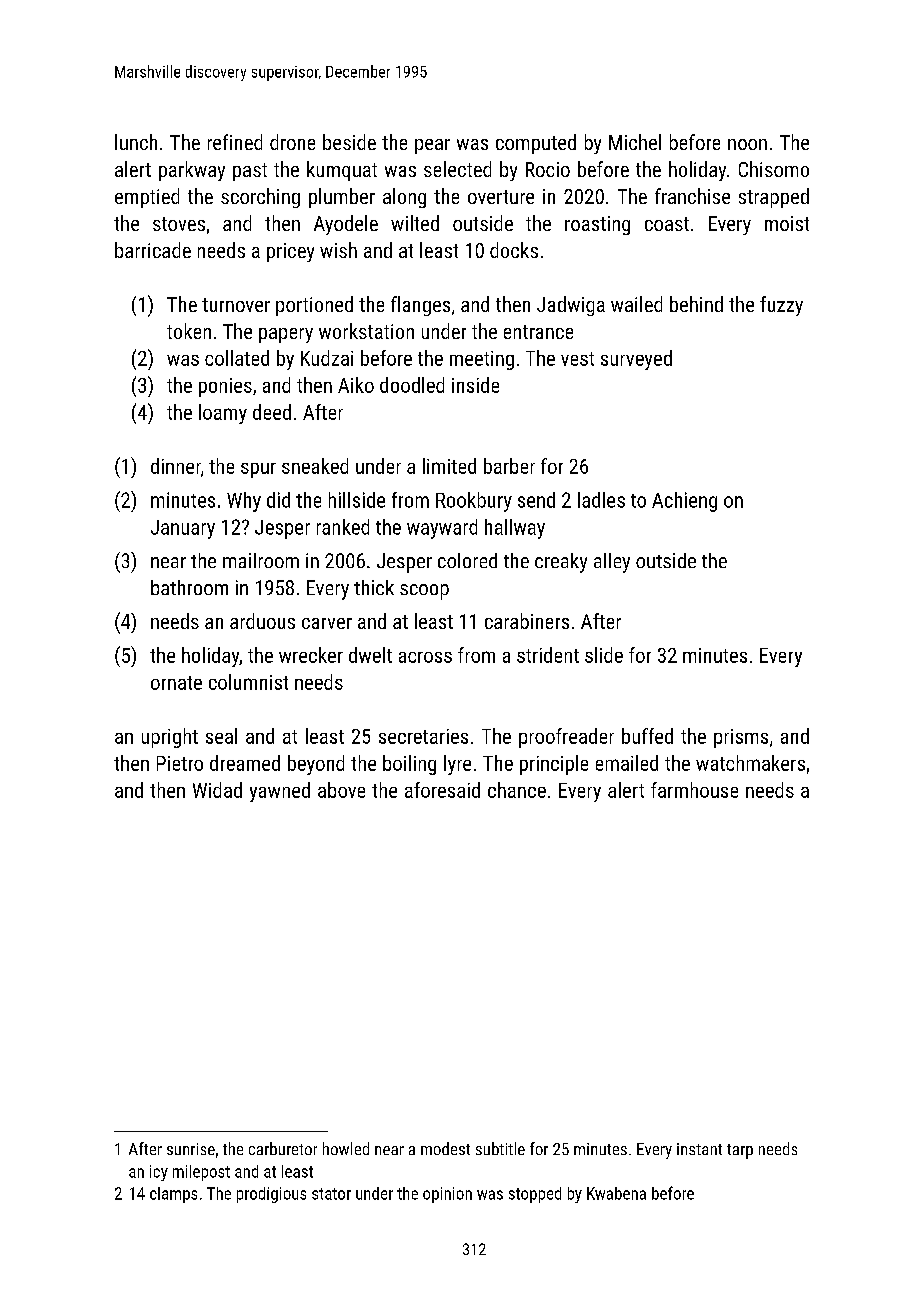  Describe the element at coordinates (183, 529) in the screenshot. I see `January` at that location.
